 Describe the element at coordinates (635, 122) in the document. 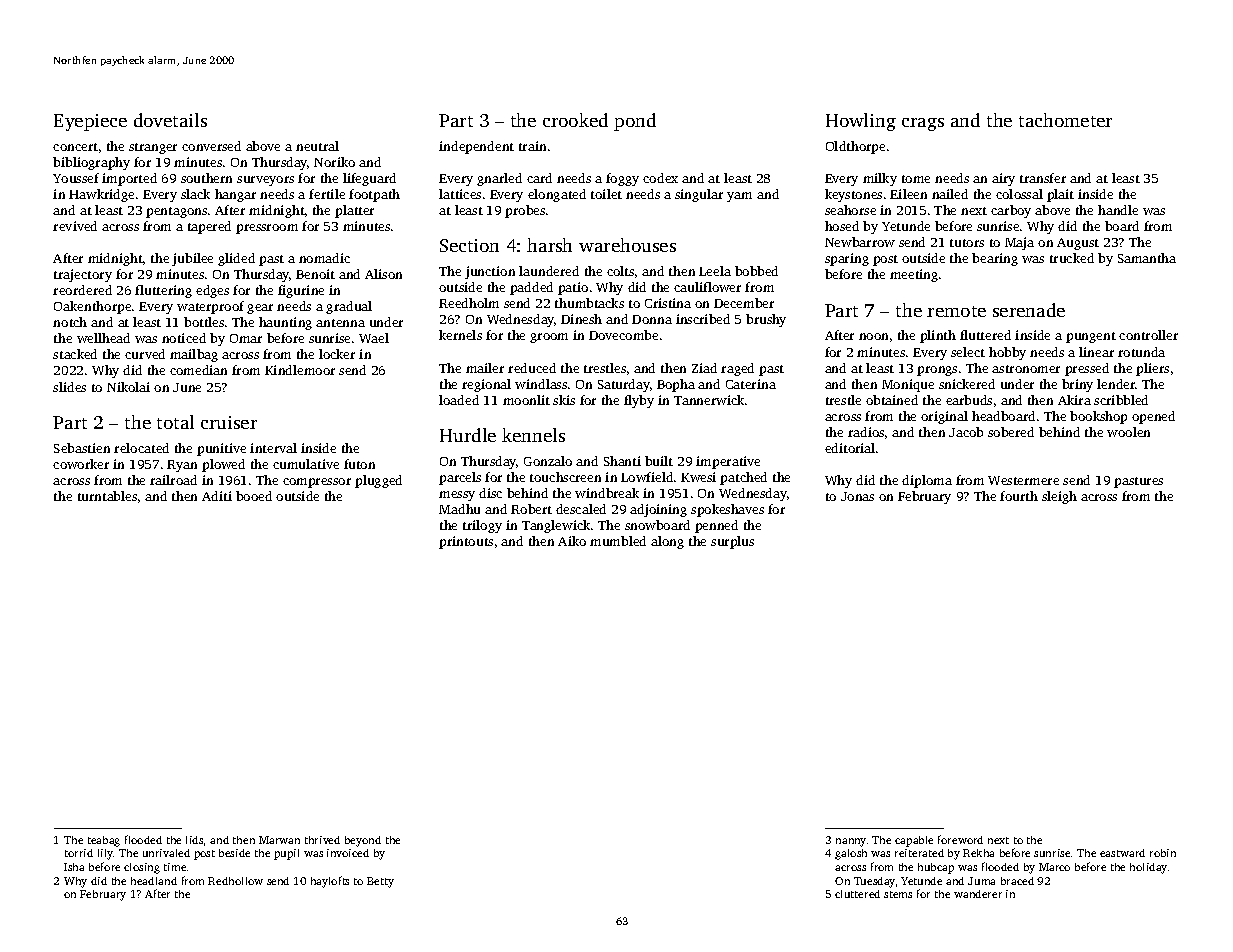

I see `pond` at that location.
